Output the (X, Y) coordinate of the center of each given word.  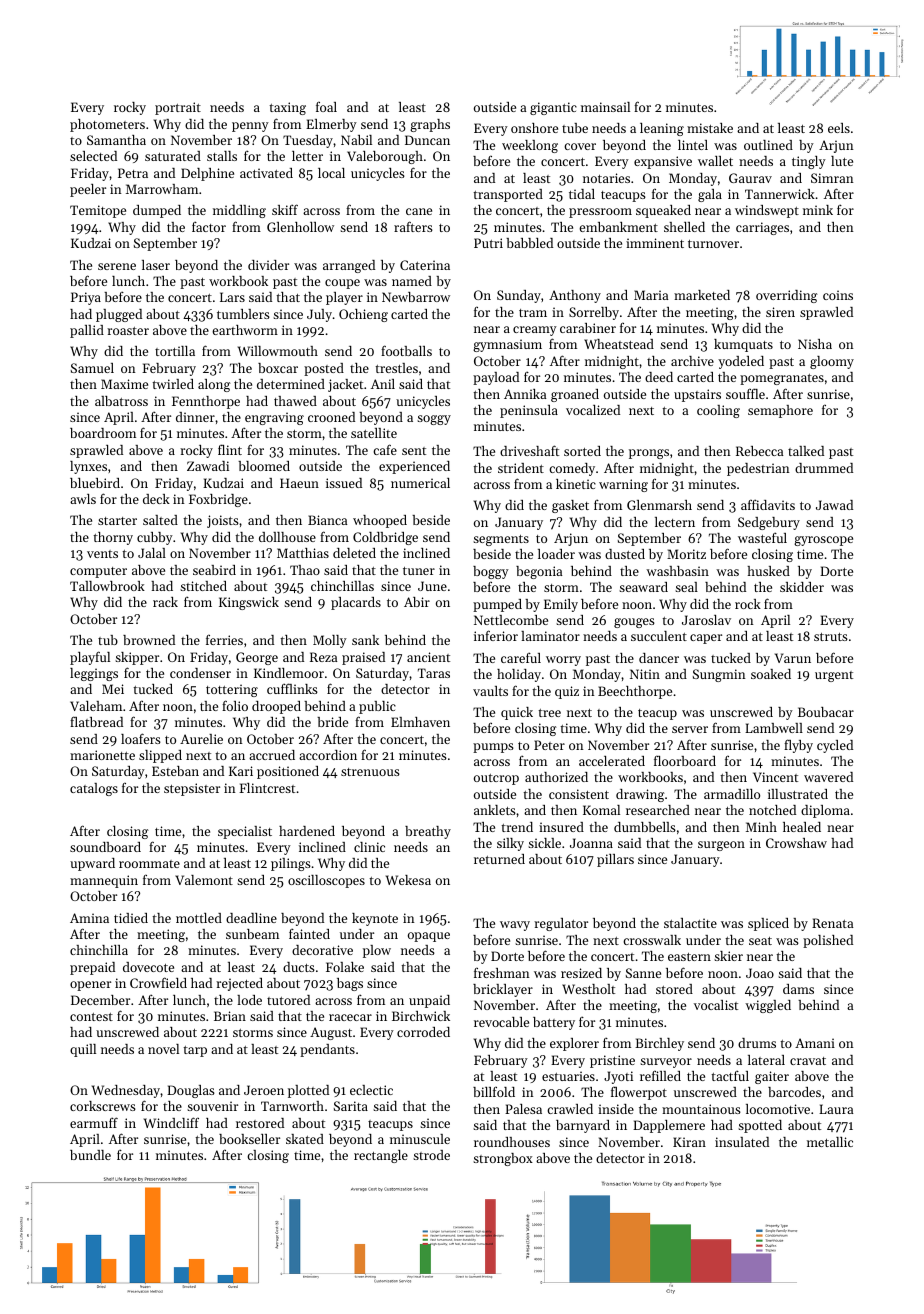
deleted (354, 553)
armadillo (732, 794)
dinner (195, 417)
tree (549, 713)
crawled (570, 1109)
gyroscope (823, 541)
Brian (230, 1016)
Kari (241, 771)
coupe (342, 284)
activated (266, 173)
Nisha (815, 344)
